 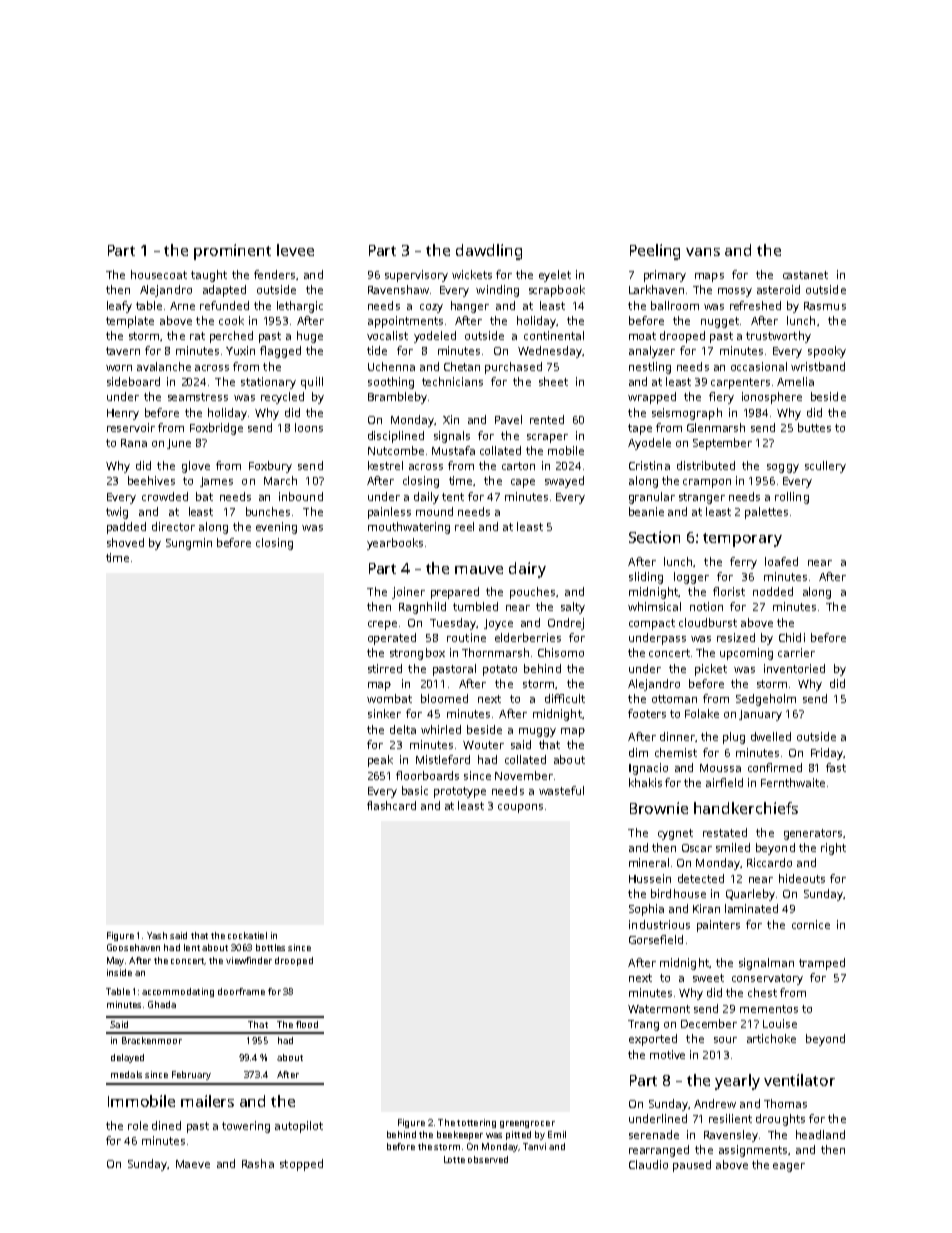 What do you see at coordinates (488, 1159) in the document?
I see `observed` at bounding box center [488, 1159].
